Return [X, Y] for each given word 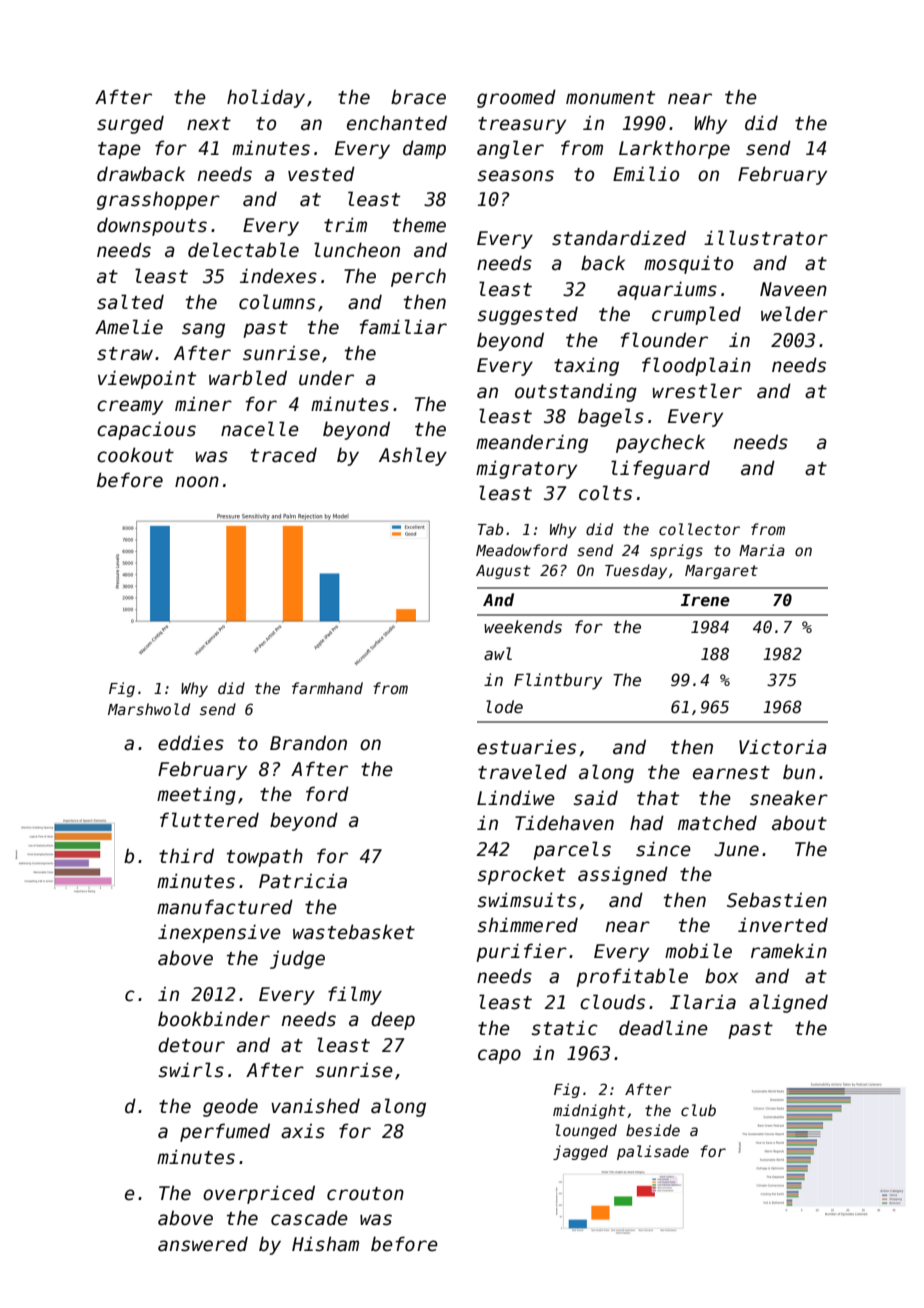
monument [610, 98]
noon [197, 482]
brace [418, 97]
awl [498, 653]
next [209, 124]
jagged [580, 1152]
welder [794, 314]
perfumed [225, 1132]
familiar [403, 327]
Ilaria [703, 1002]
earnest [731, 773]
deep [393, 1020]
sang [203, 330]
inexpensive [219, 933]
